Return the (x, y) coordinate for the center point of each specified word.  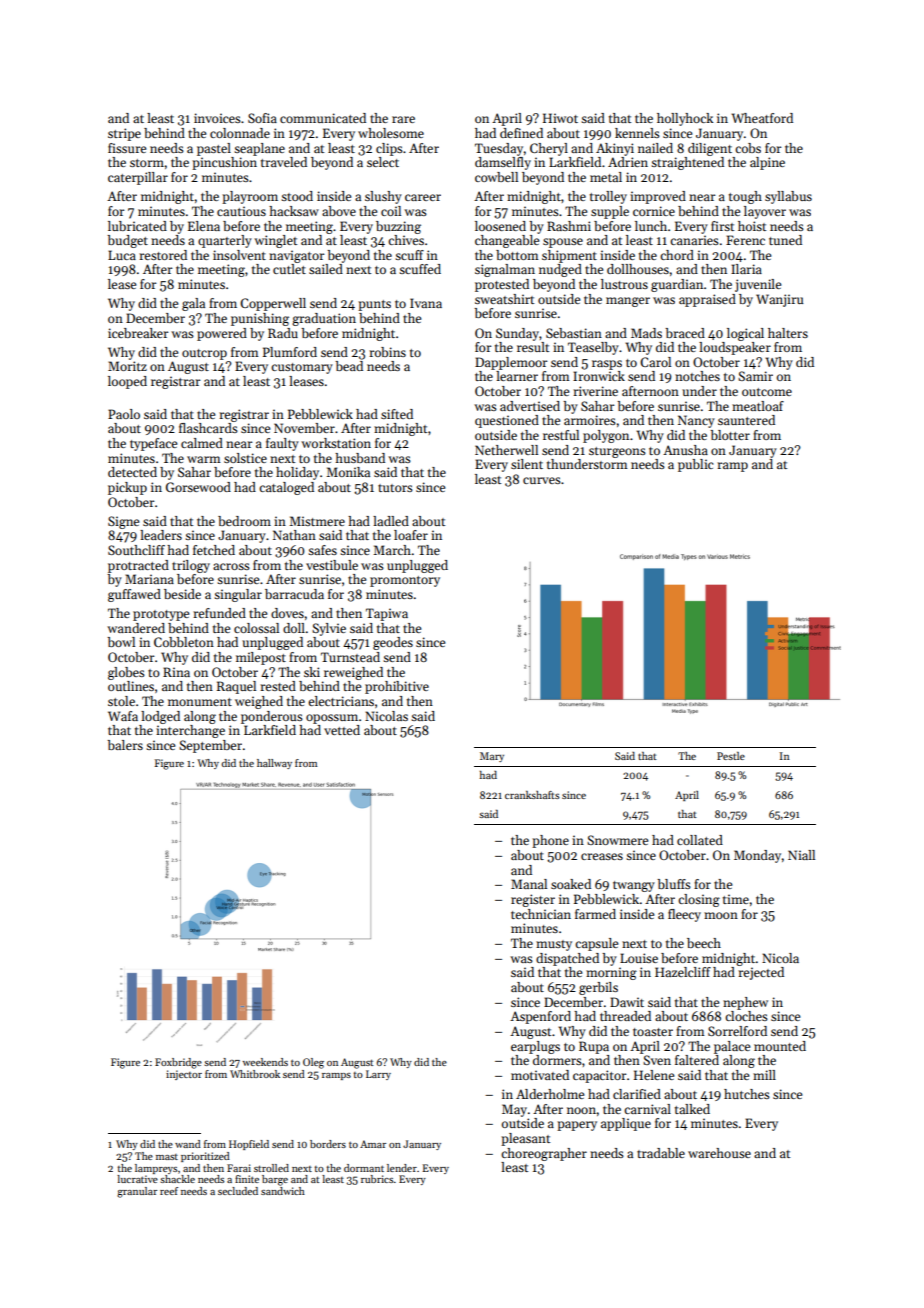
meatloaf (758, 406)
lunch (651, 226)
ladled (391, 521)
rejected (761, 973)
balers (125, 745)
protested (502, 285)
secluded (238, 1191)
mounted (780, 1046)
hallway (274, 764)
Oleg (313, 1063)
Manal (529, 884)
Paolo (124, 414)
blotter (730, 435)
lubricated (137, 226)
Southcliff (136, 550)
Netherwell (506, 450)
